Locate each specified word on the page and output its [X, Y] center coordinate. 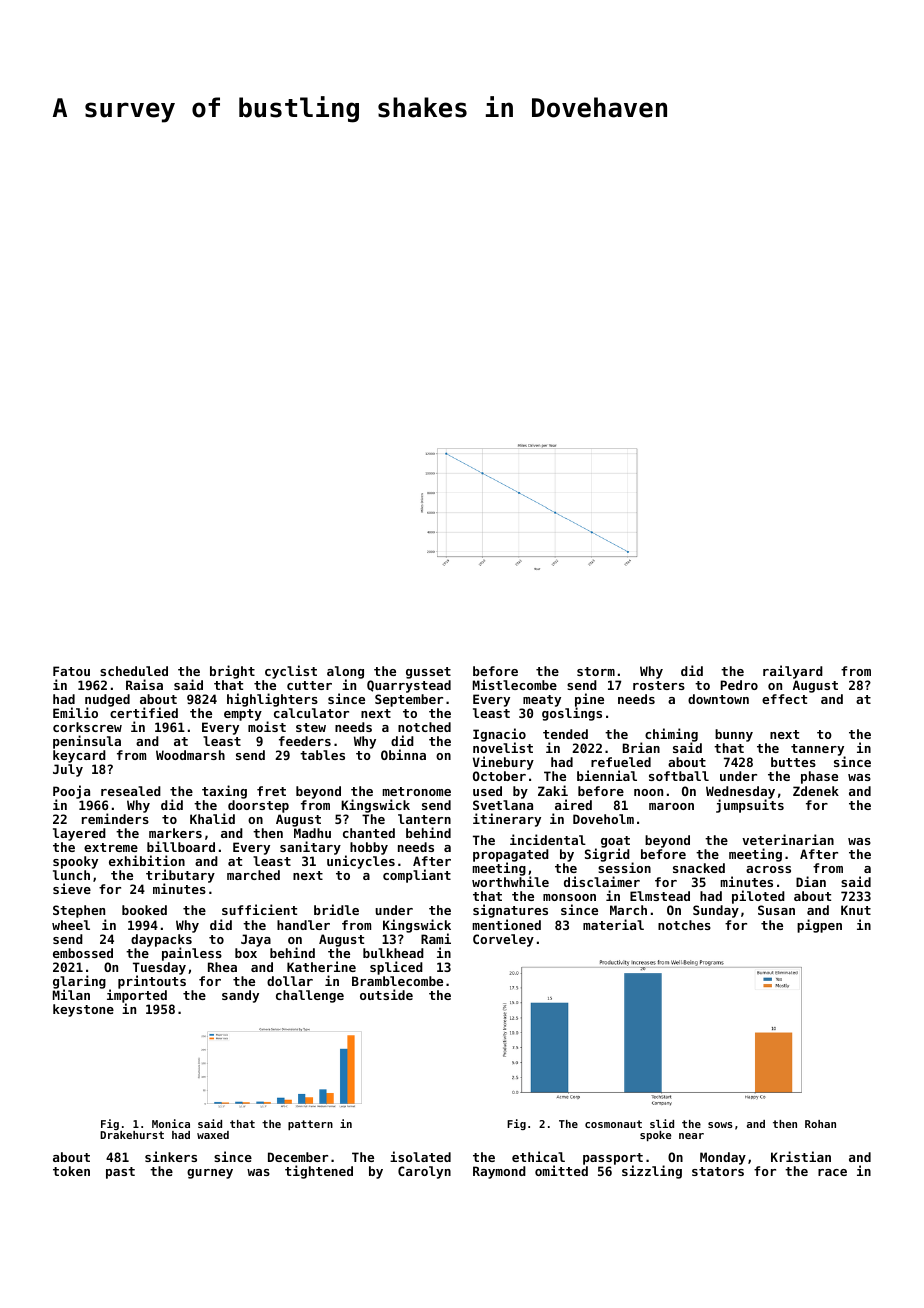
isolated [420, 1156]
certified [144, 713]
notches [684, 925]
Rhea [222, 967]
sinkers [171, 1156]
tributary [180, 876]
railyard [793, 672]
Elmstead [660, 896]
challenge [310, 996]
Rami [436, 938]
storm [596, 671]
